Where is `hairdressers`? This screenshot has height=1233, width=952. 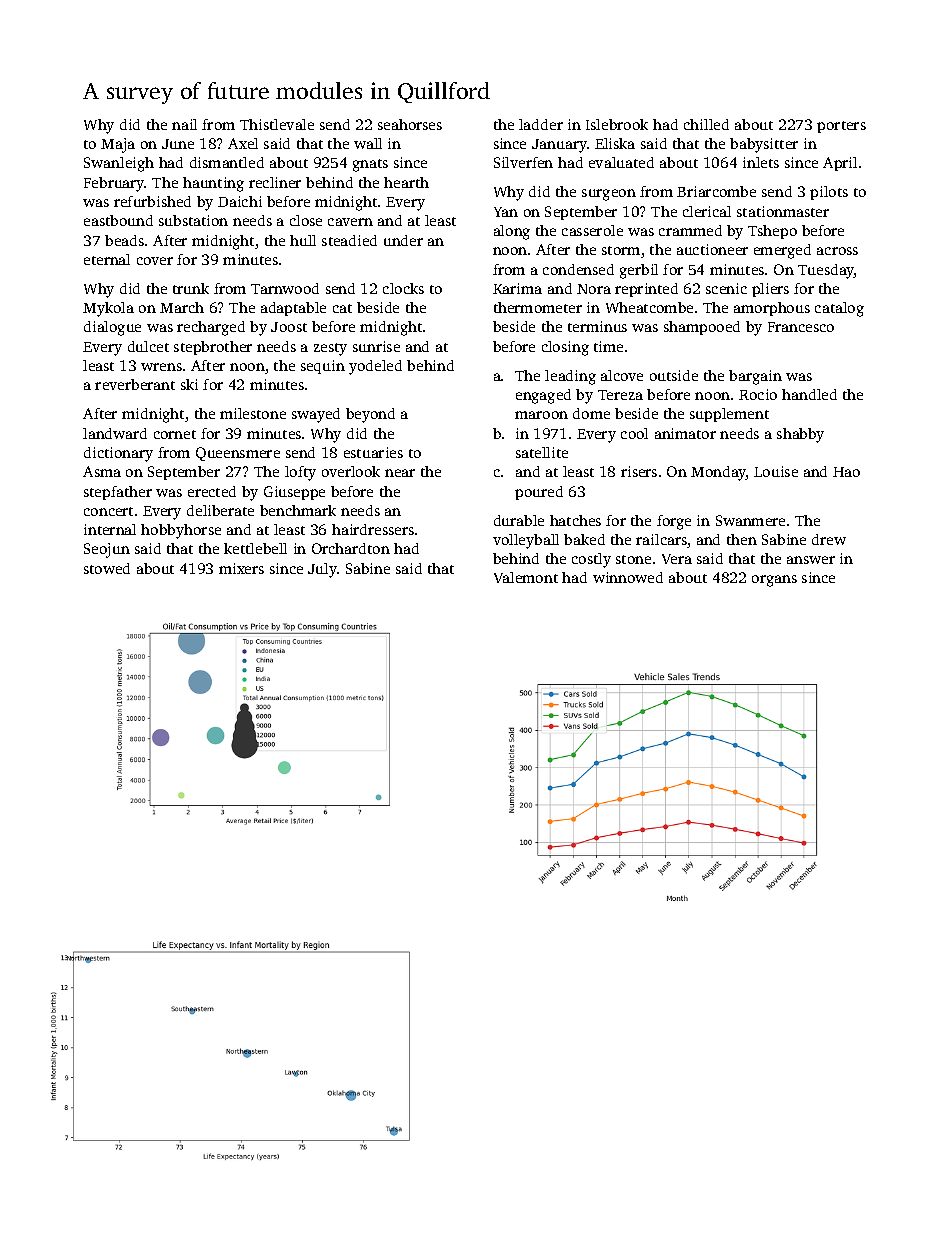
hairdressers is located at coordinates (373, 529).
